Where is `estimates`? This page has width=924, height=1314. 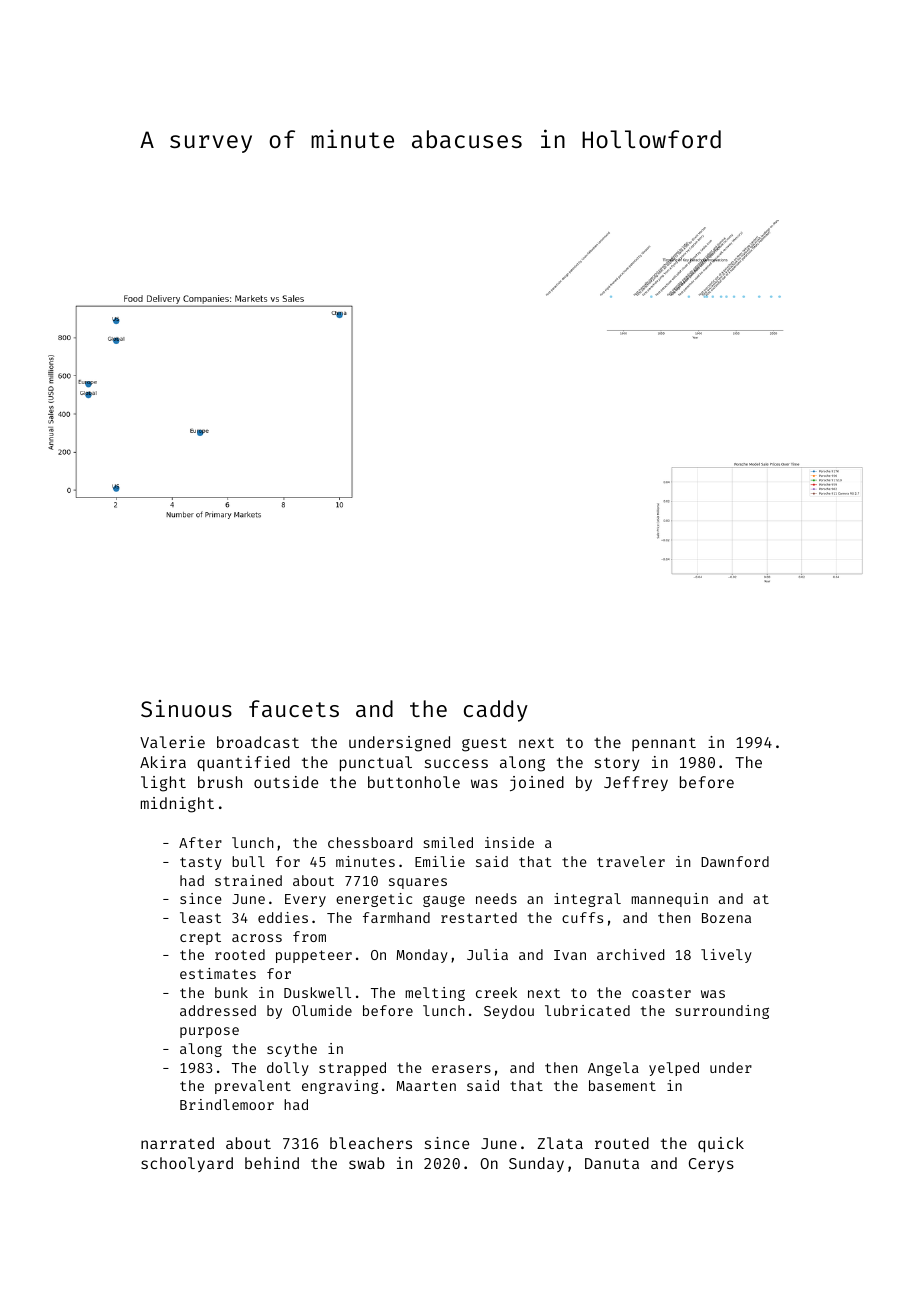 estimates is located at coordinates (218, 973).
